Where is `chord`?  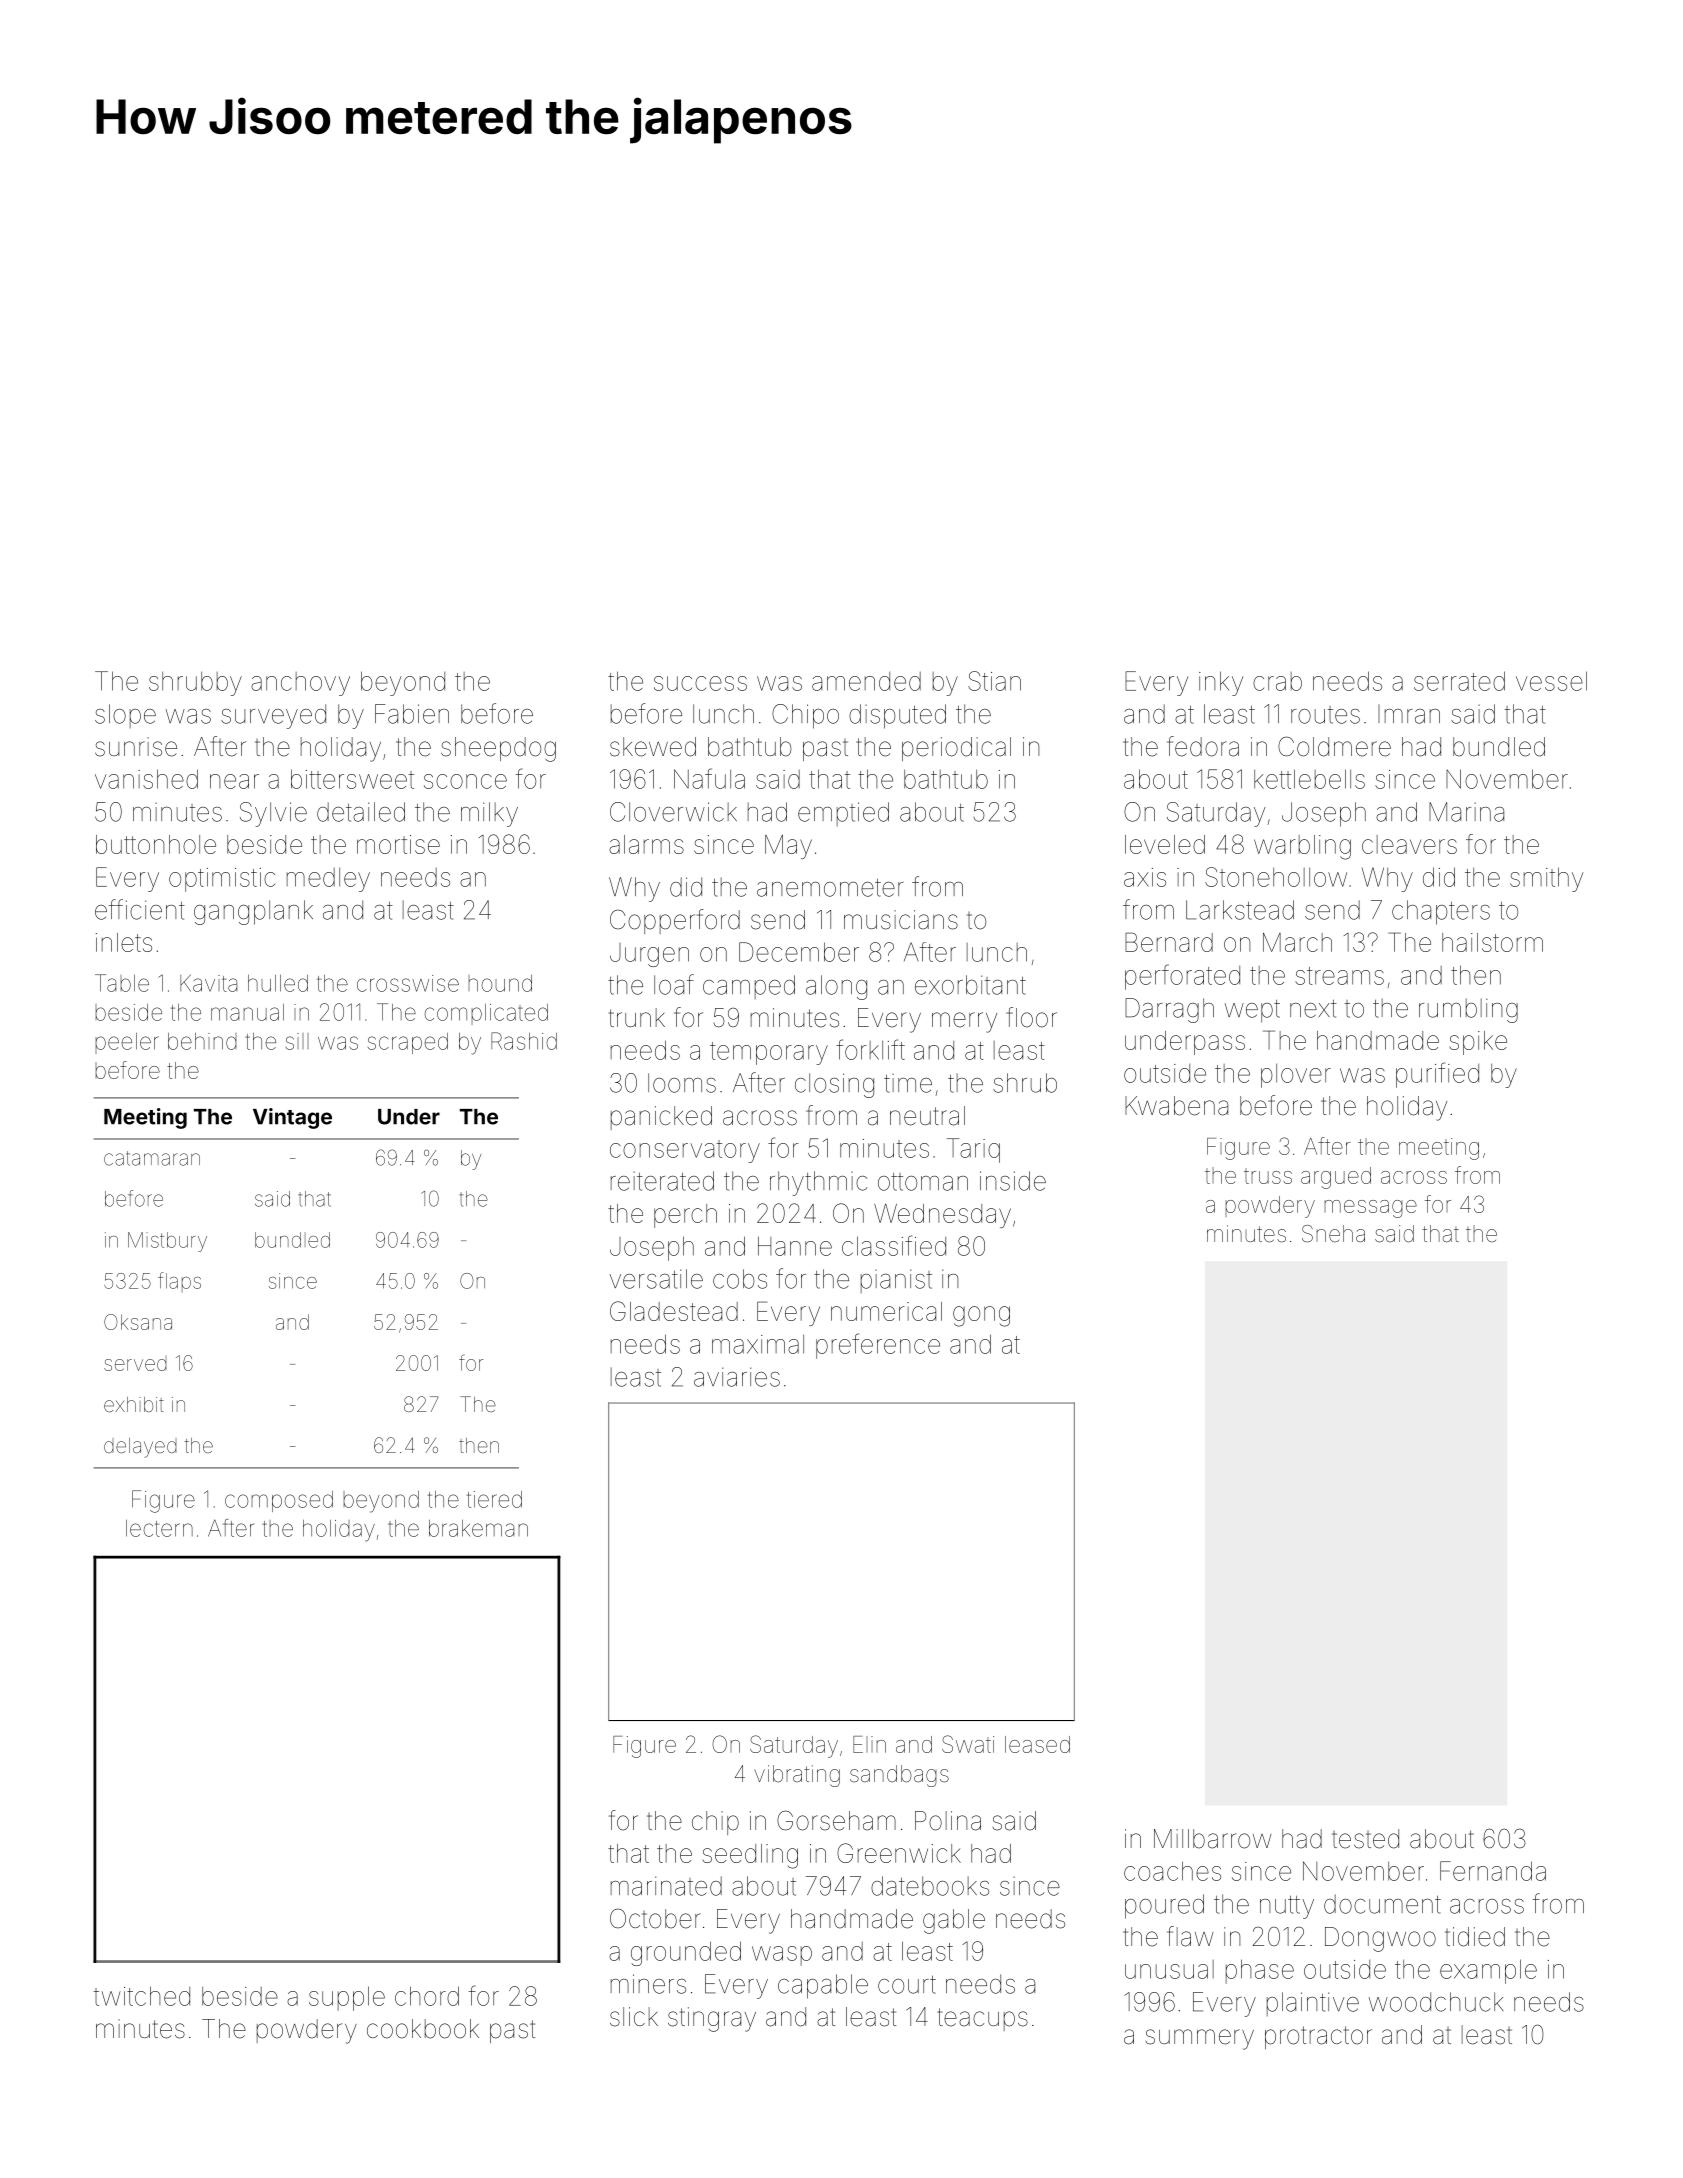 chord is located at coordinates (427, 1996).
